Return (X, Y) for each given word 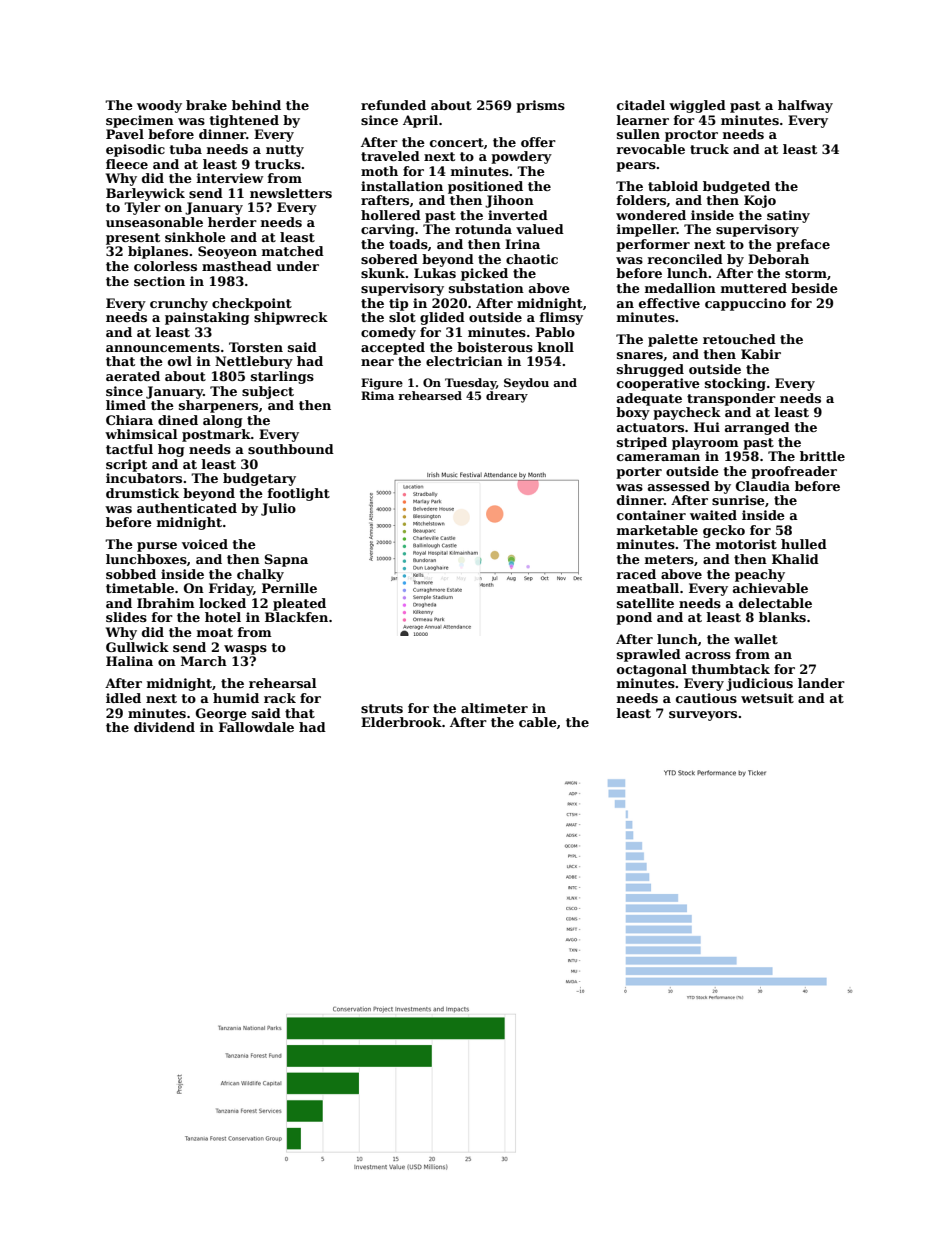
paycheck (687, 413)
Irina (522, 244)
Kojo (760, 201)
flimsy (561, 318)
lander (821, 683)
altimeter (494, 708)
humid (236, 698)
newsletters (291, 193)
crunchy (179, 304)
